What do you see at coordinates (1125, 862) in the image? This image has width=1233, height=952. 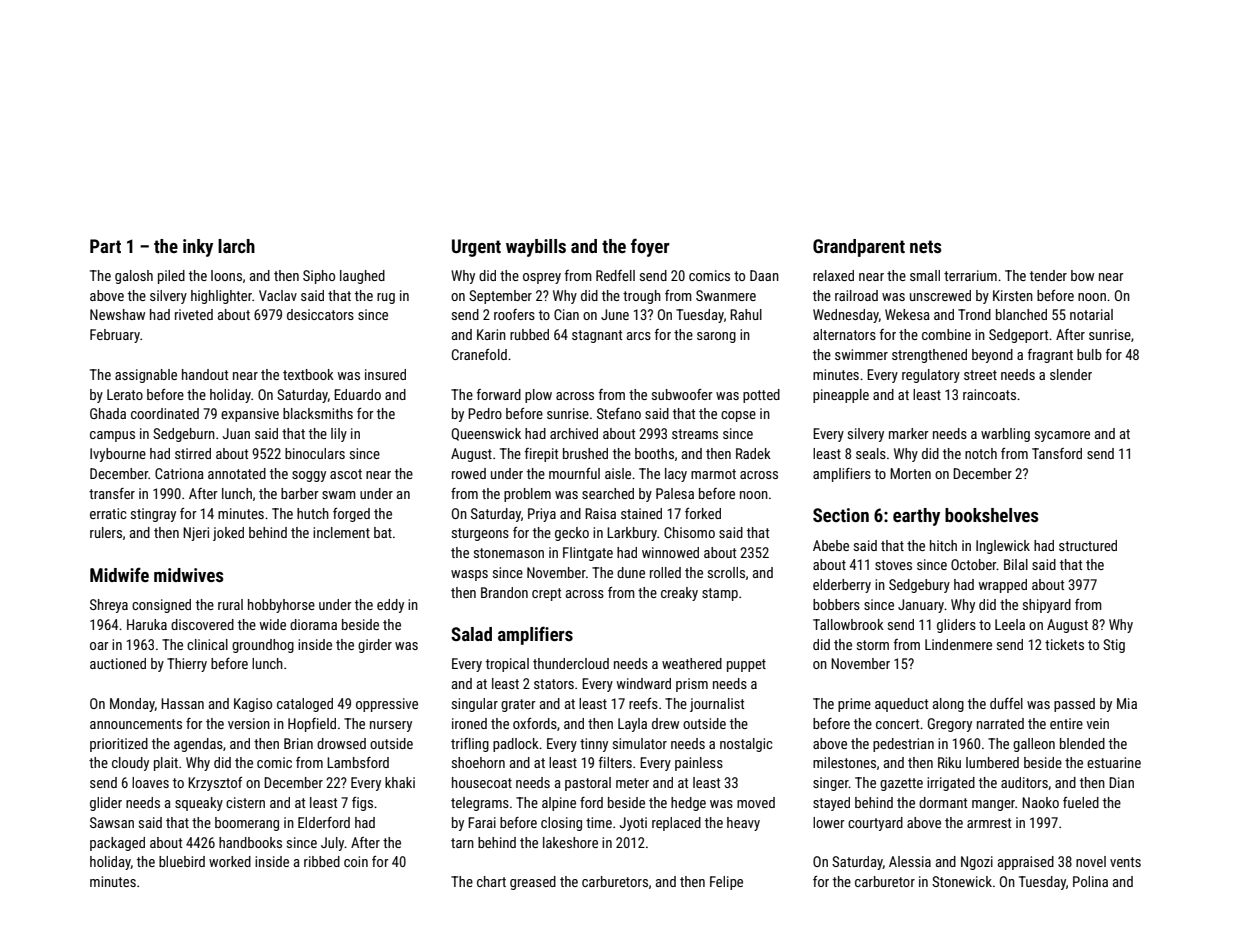 I see `vents` at bounding box center [1125, 862].
